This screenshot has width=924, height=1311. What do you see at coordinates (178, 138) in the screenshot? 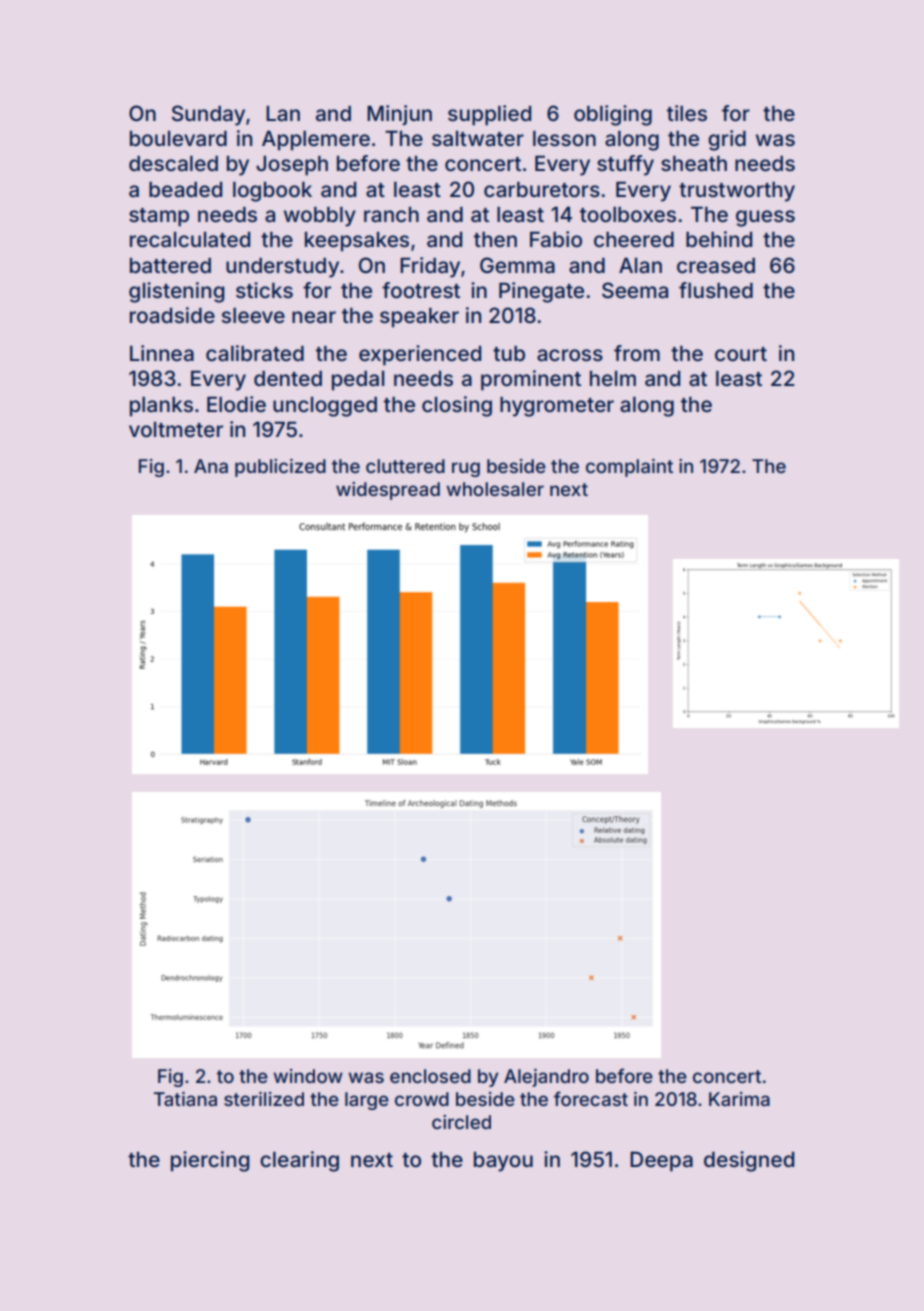
I see `boulevard` at bounding box center [178, 138].
